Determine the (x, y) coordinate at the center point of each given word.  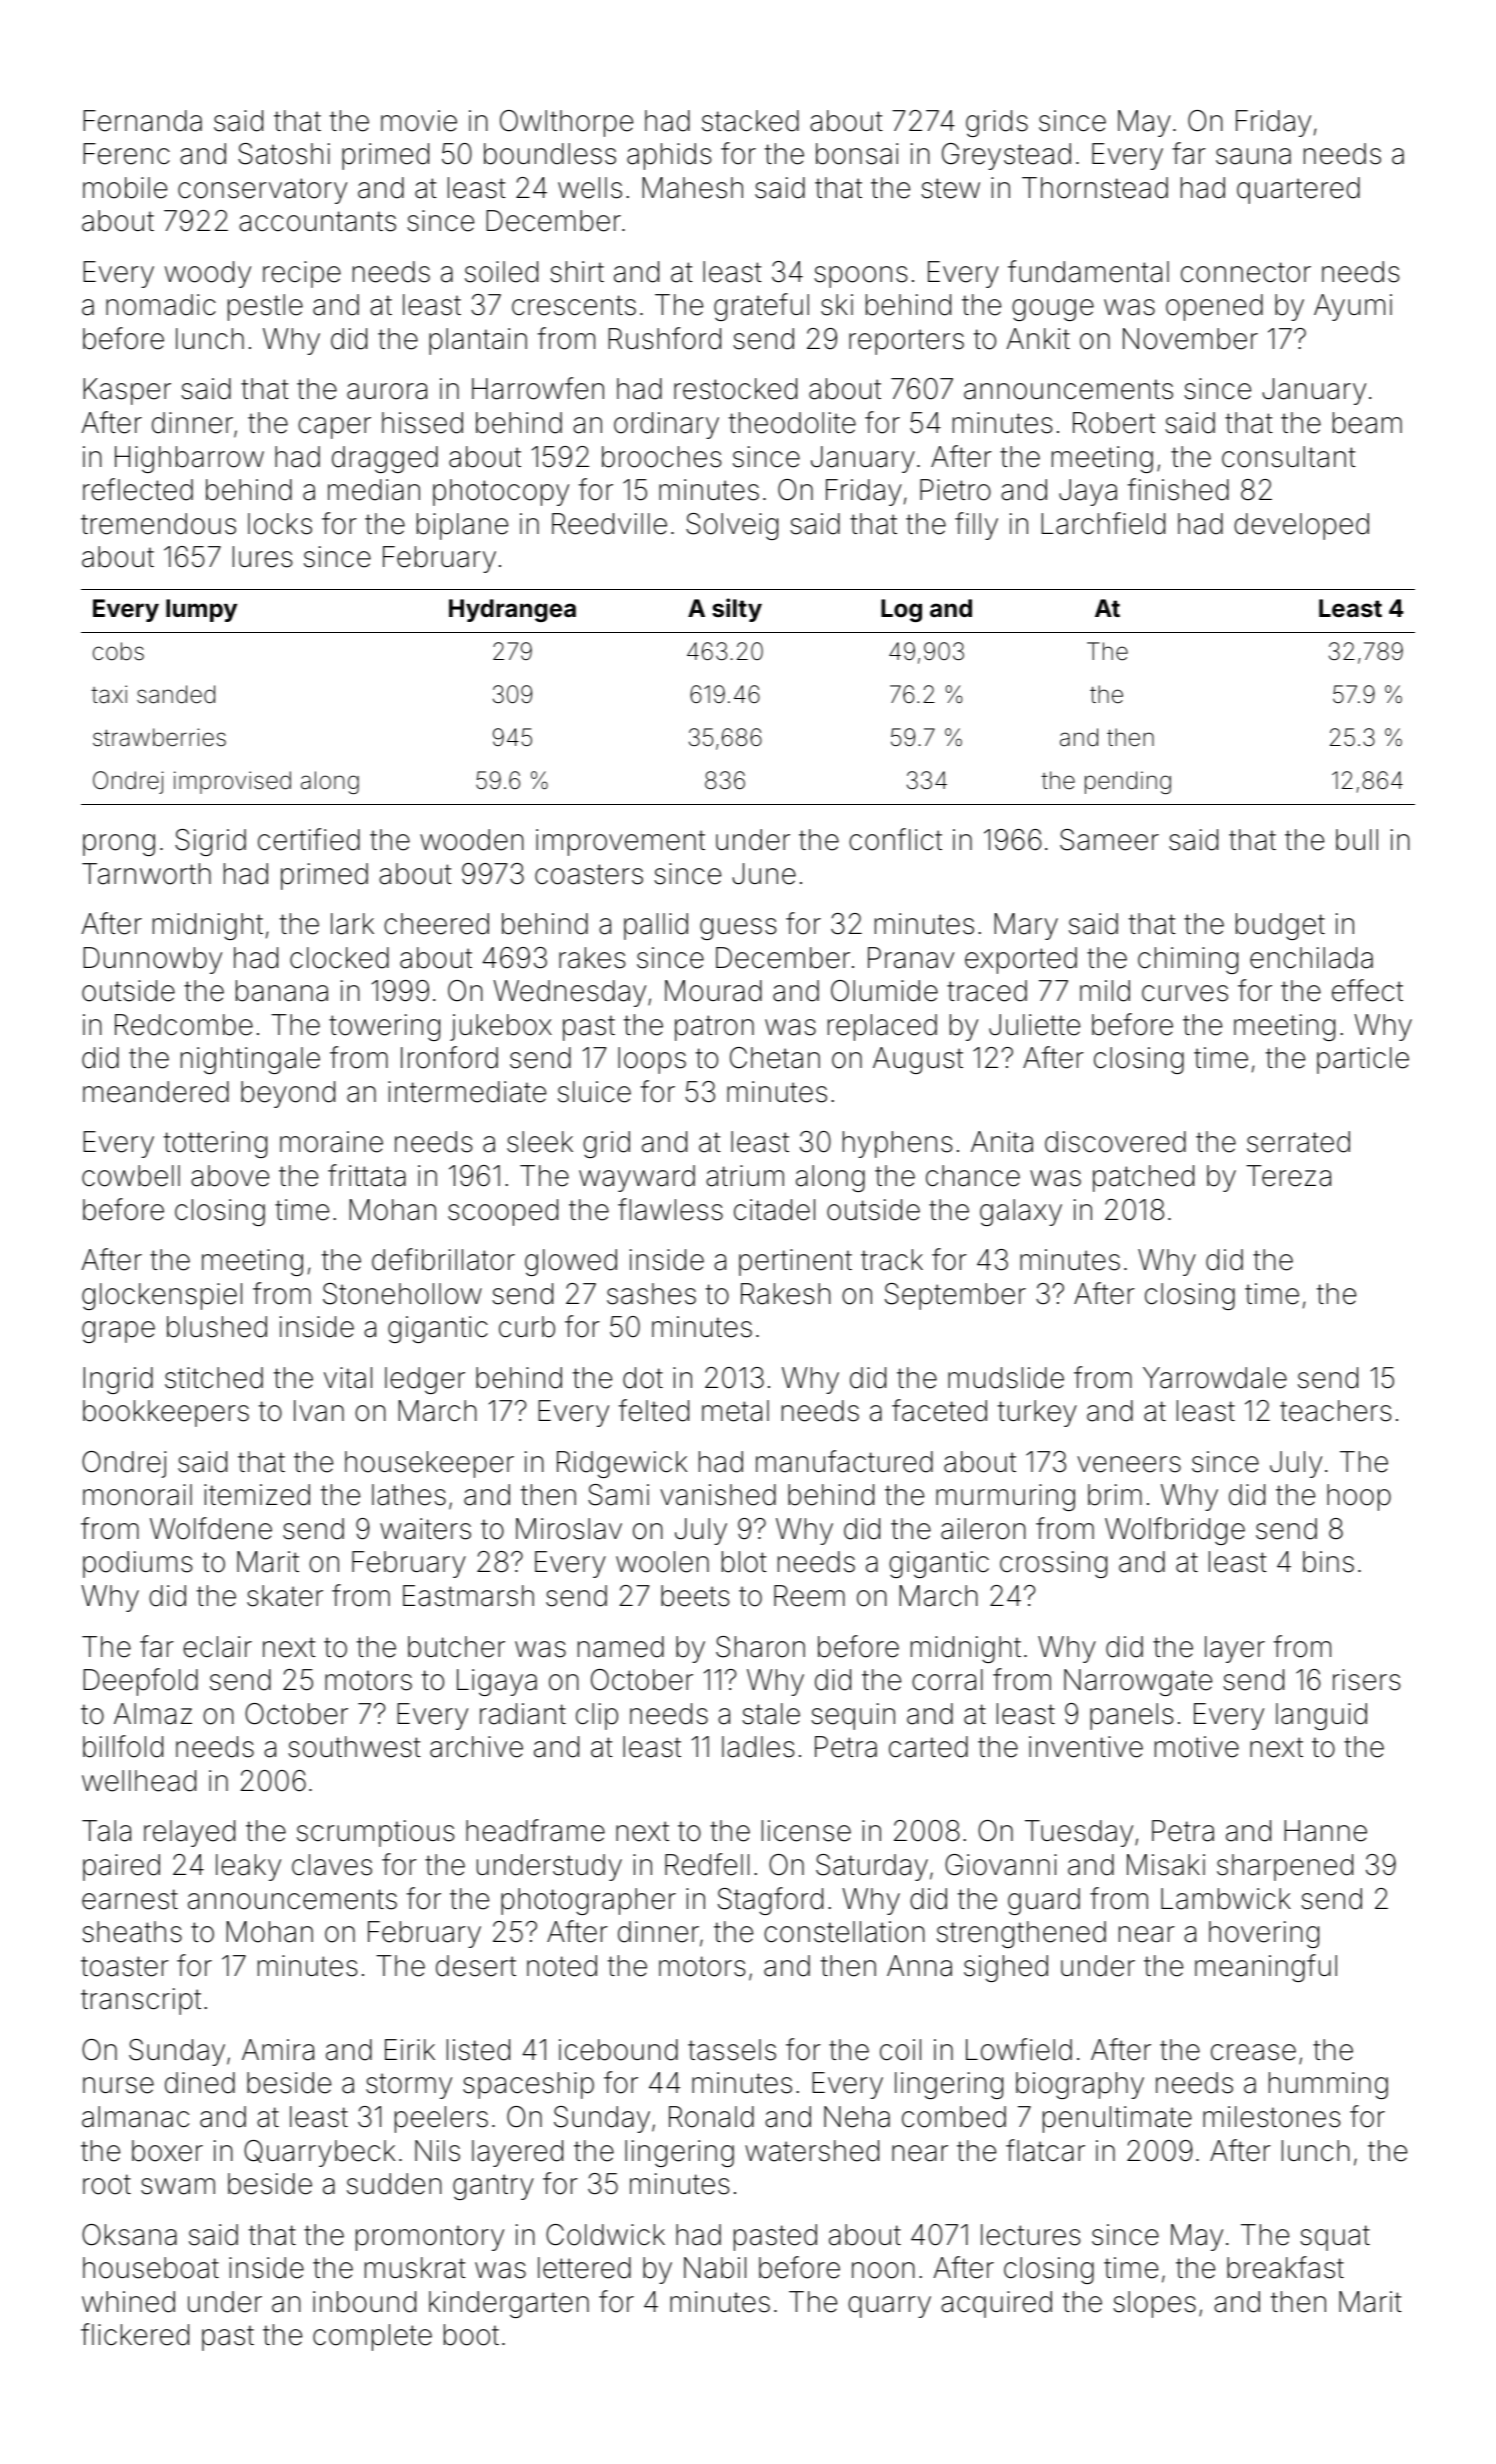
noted (562, 1966)
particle (1363, 1060)
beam (1367, 423)
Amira (278, 2050)
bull (1357, 840)
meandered (156, 1092)
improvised (232, 782)
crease (1253, 2052)
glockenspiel (162, 1296)
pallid (656, 926)
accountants (317, 221)
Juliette (1034, 1025)
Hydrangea (512, 610)
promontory (430, 2238)
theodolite (792, 423)
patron (714, 1028)
